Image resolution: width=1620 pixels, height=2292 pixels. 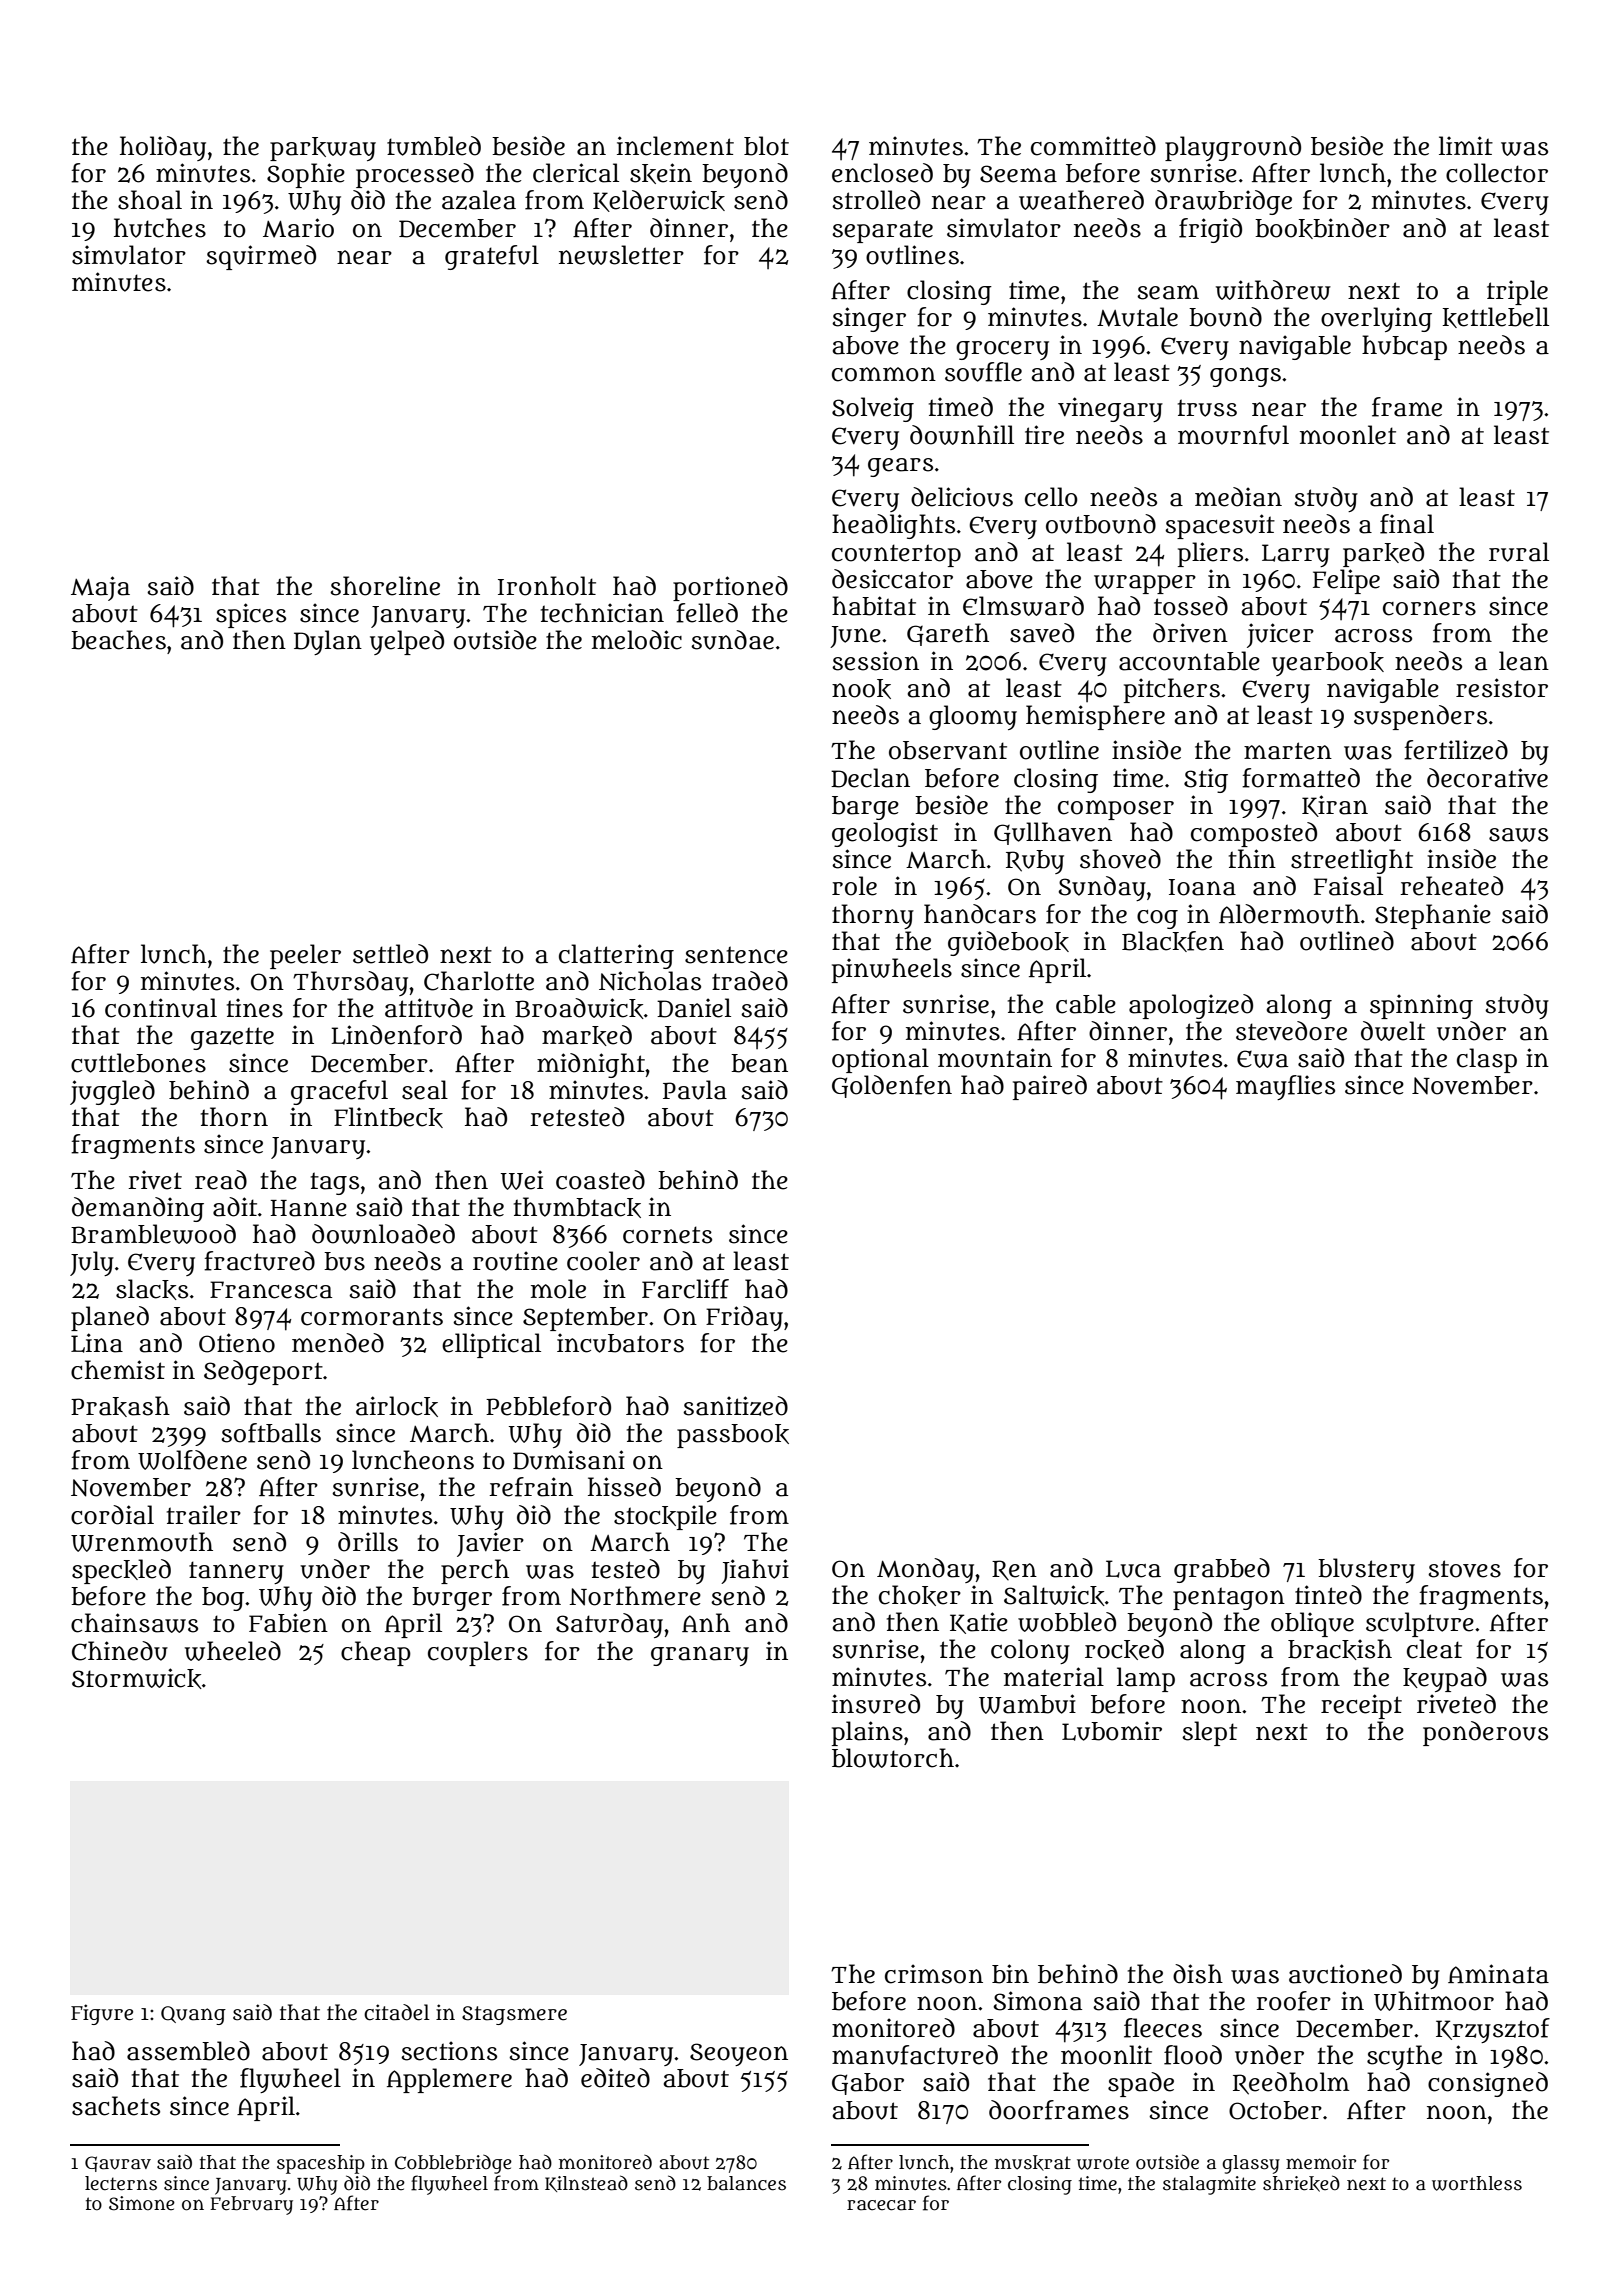 What do you see at coordinates (449, 2080) in the screenshot?
I see `Applemere` at bounding box center [449, 2080].
